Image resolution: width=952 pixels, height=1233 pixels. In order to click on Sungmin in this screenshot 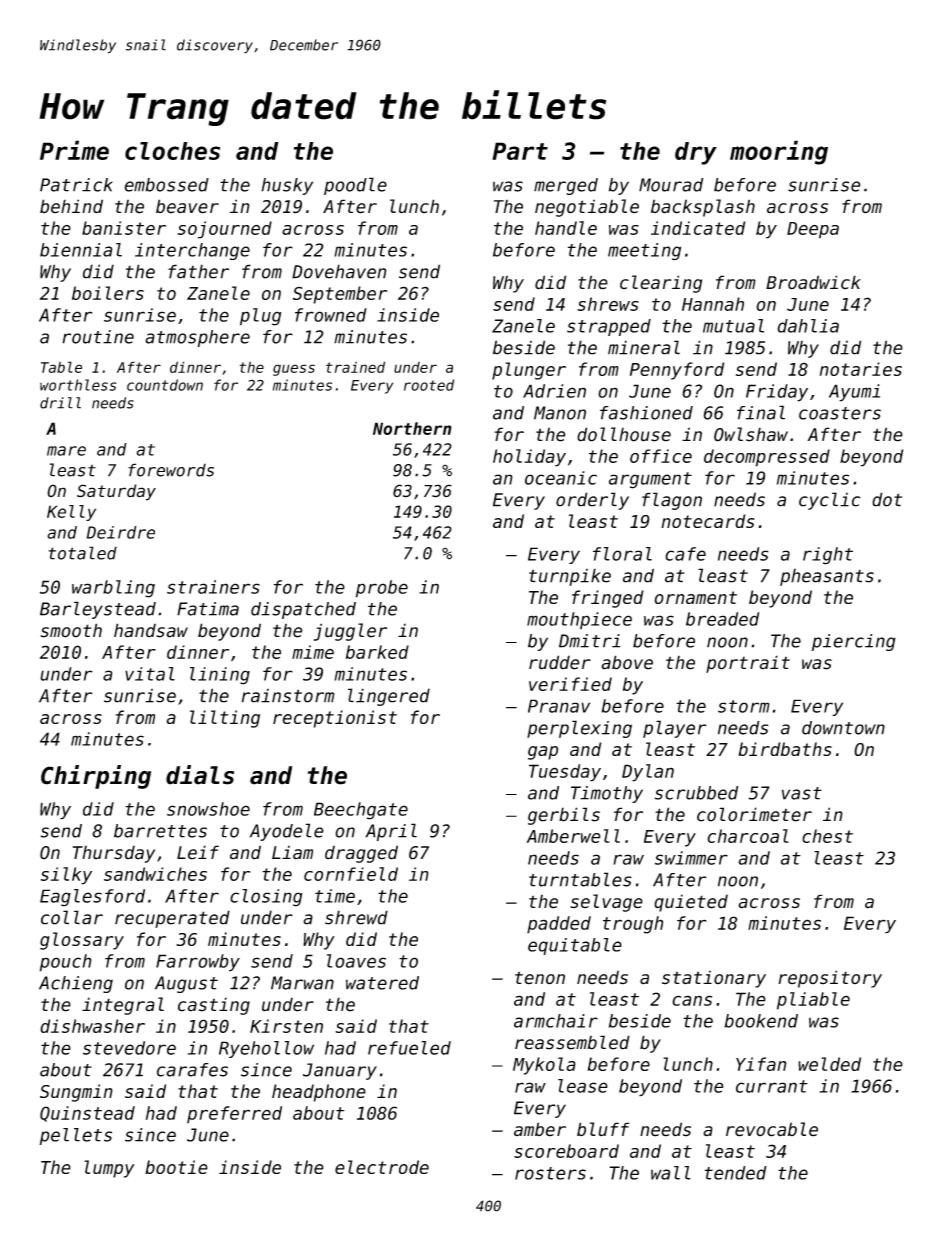, I will do `click(76, 1093)`.
